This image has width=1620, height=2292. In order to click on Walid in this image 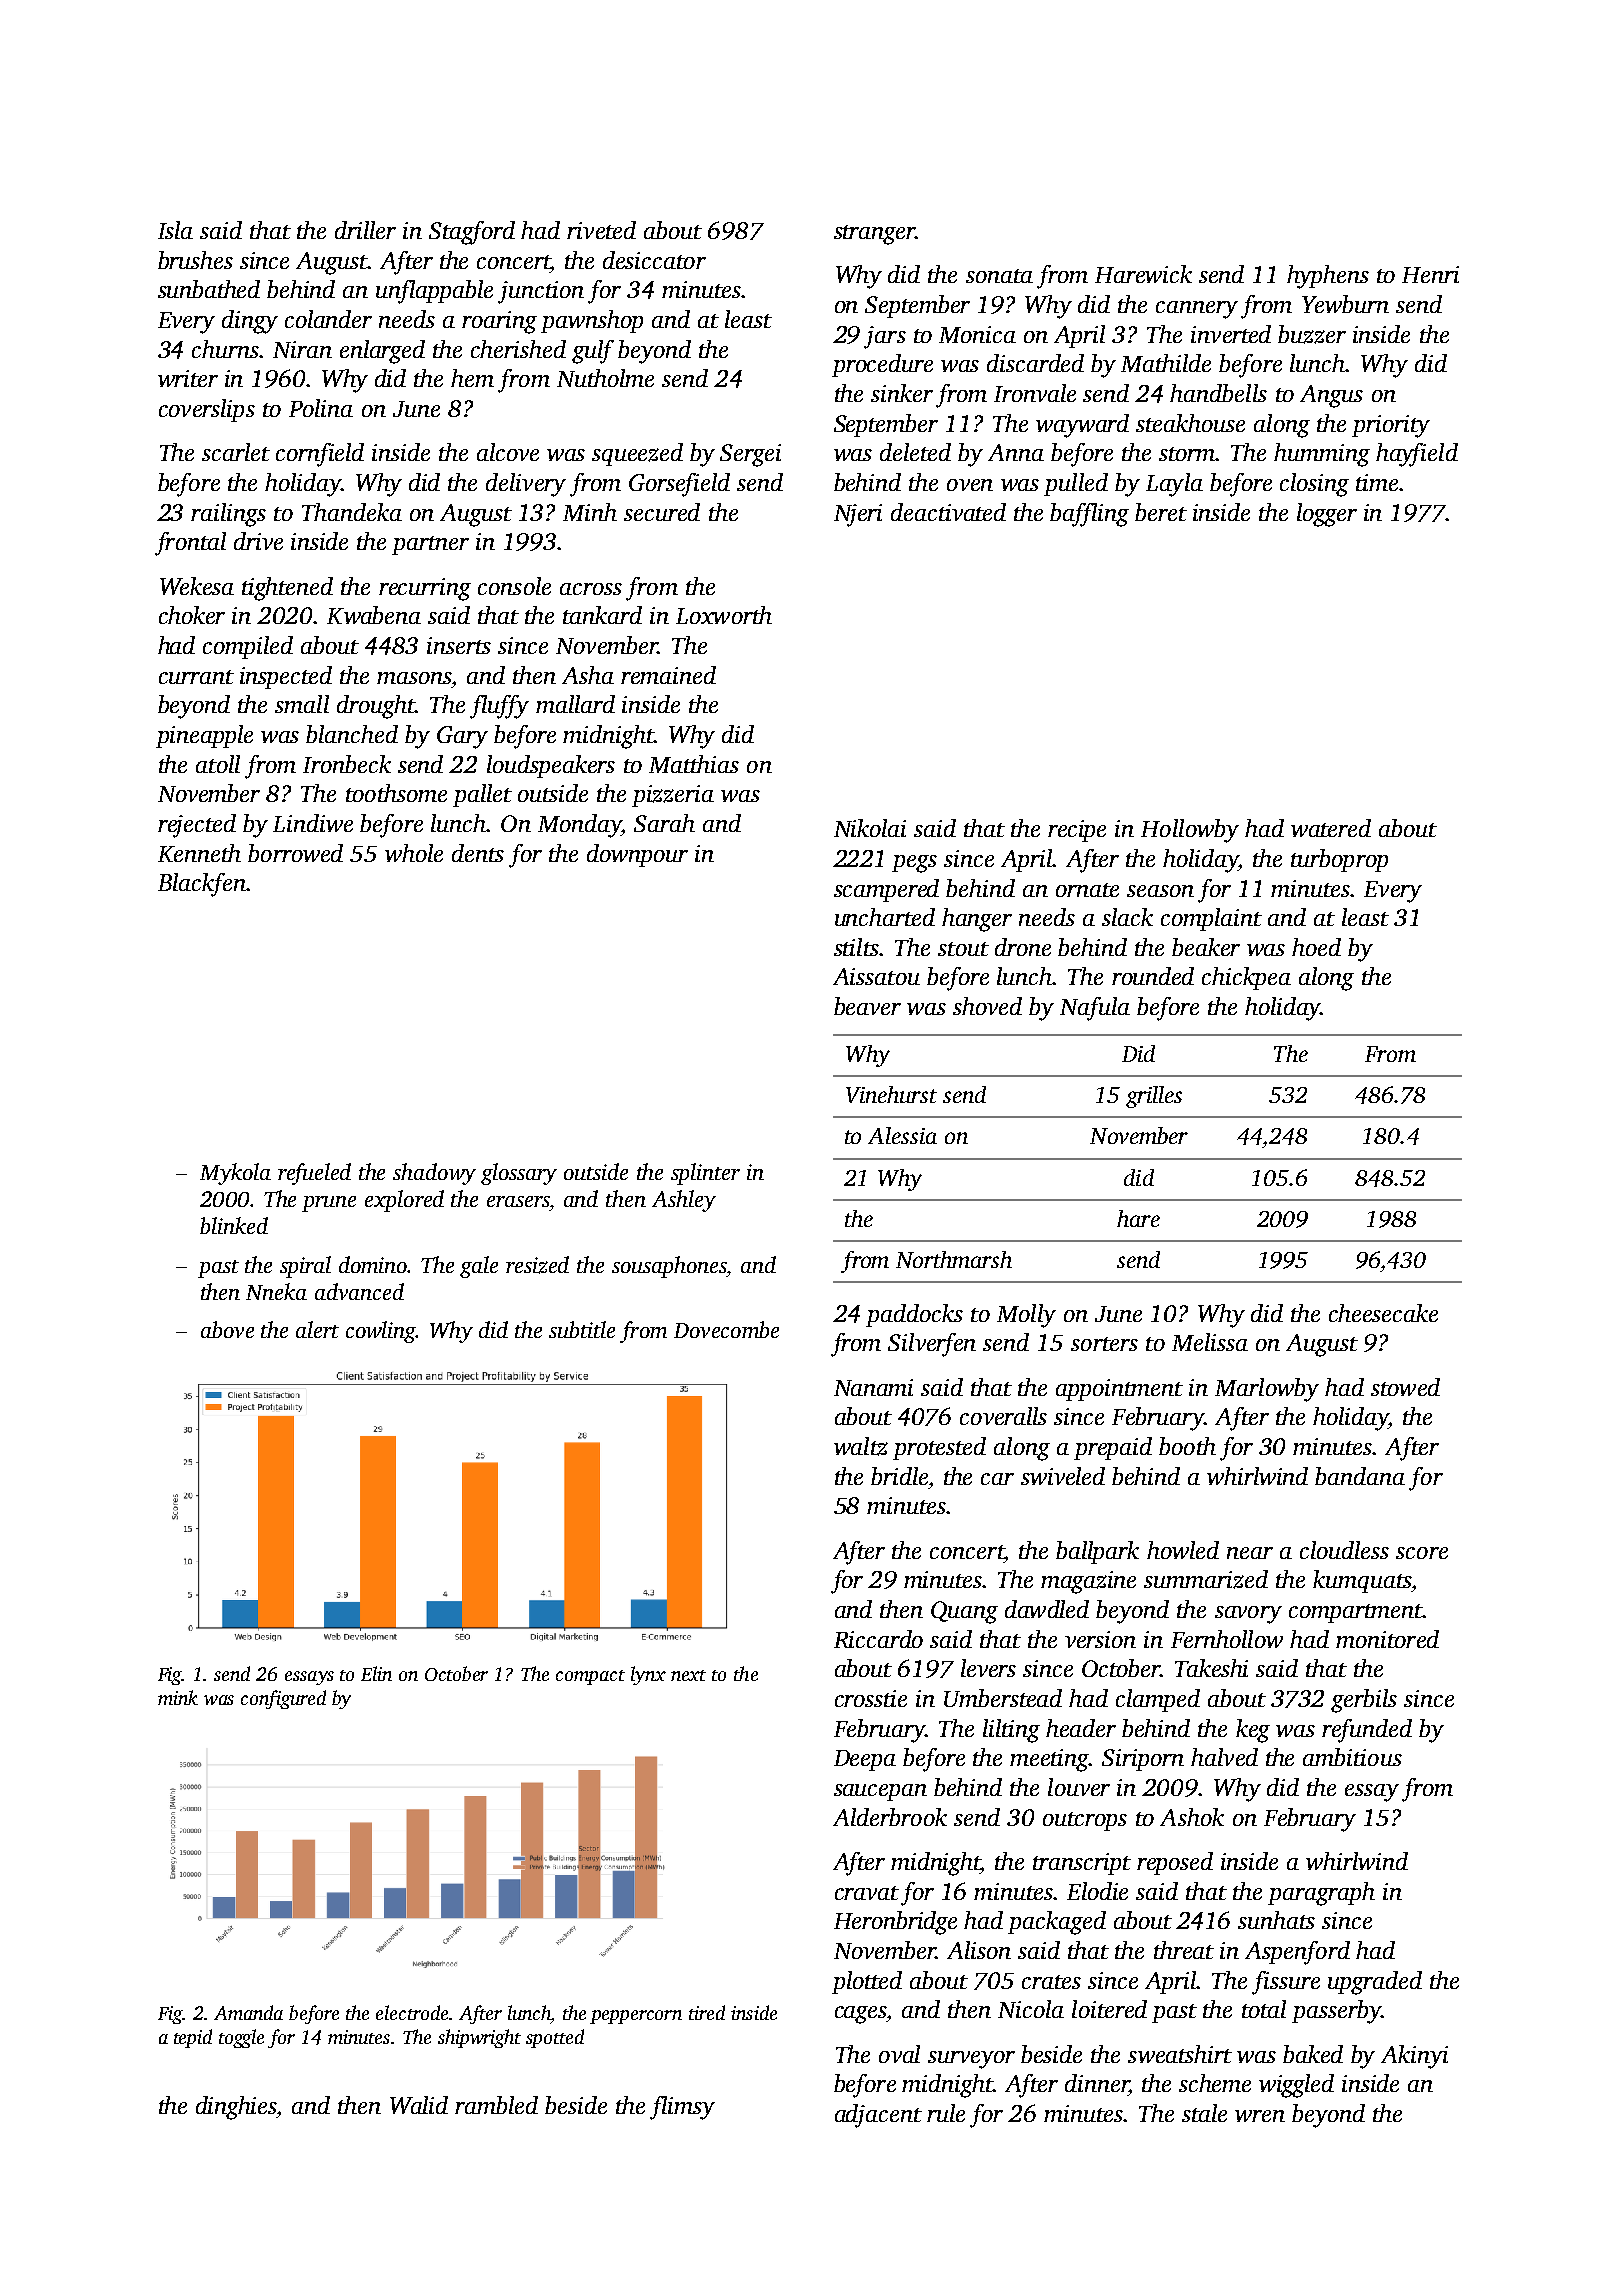, I will do `click(419, 2105)`.
